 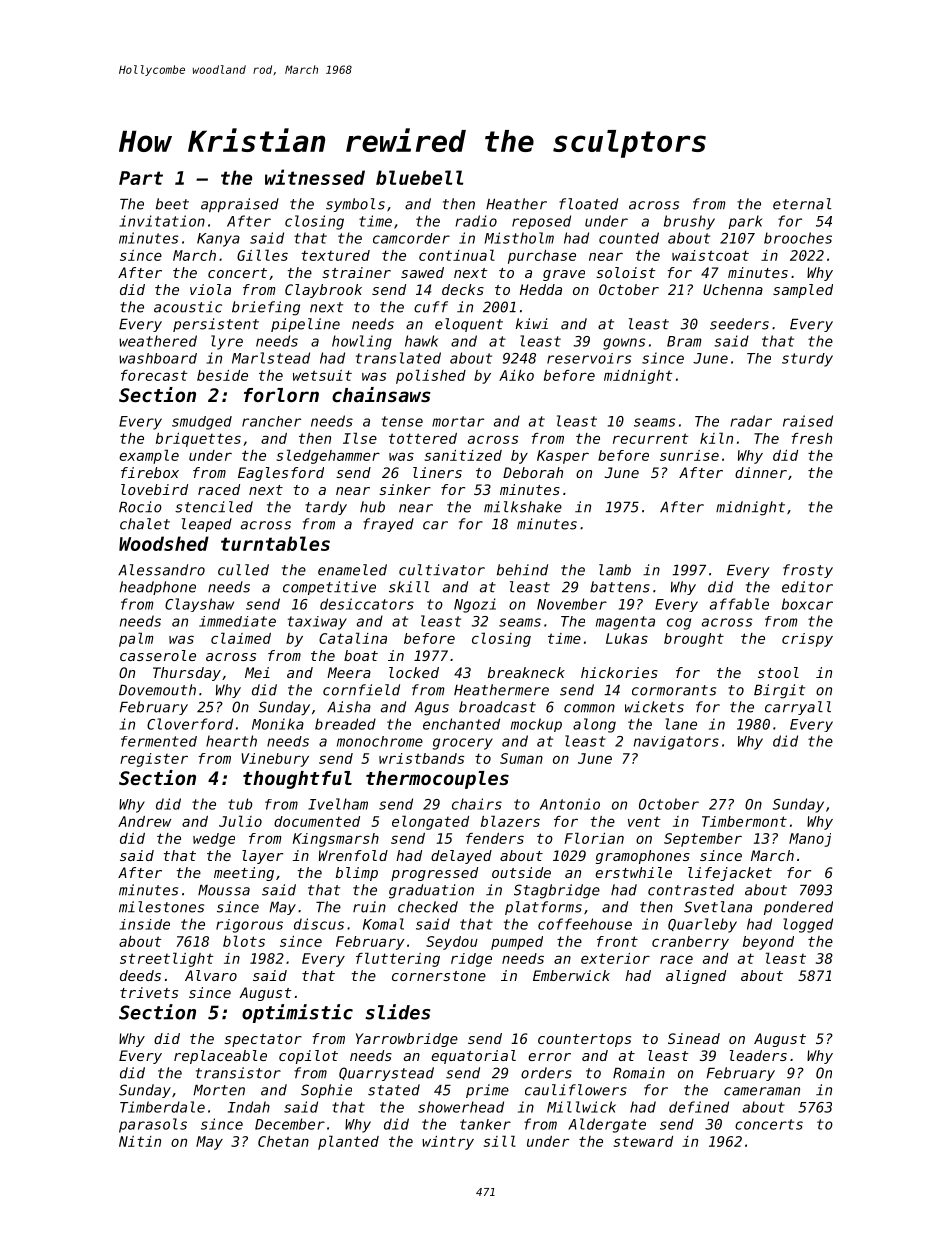 What do you see at coordinates (211, 975) in the page?
I see `Alvaro` at bounding box center [211, 975].
